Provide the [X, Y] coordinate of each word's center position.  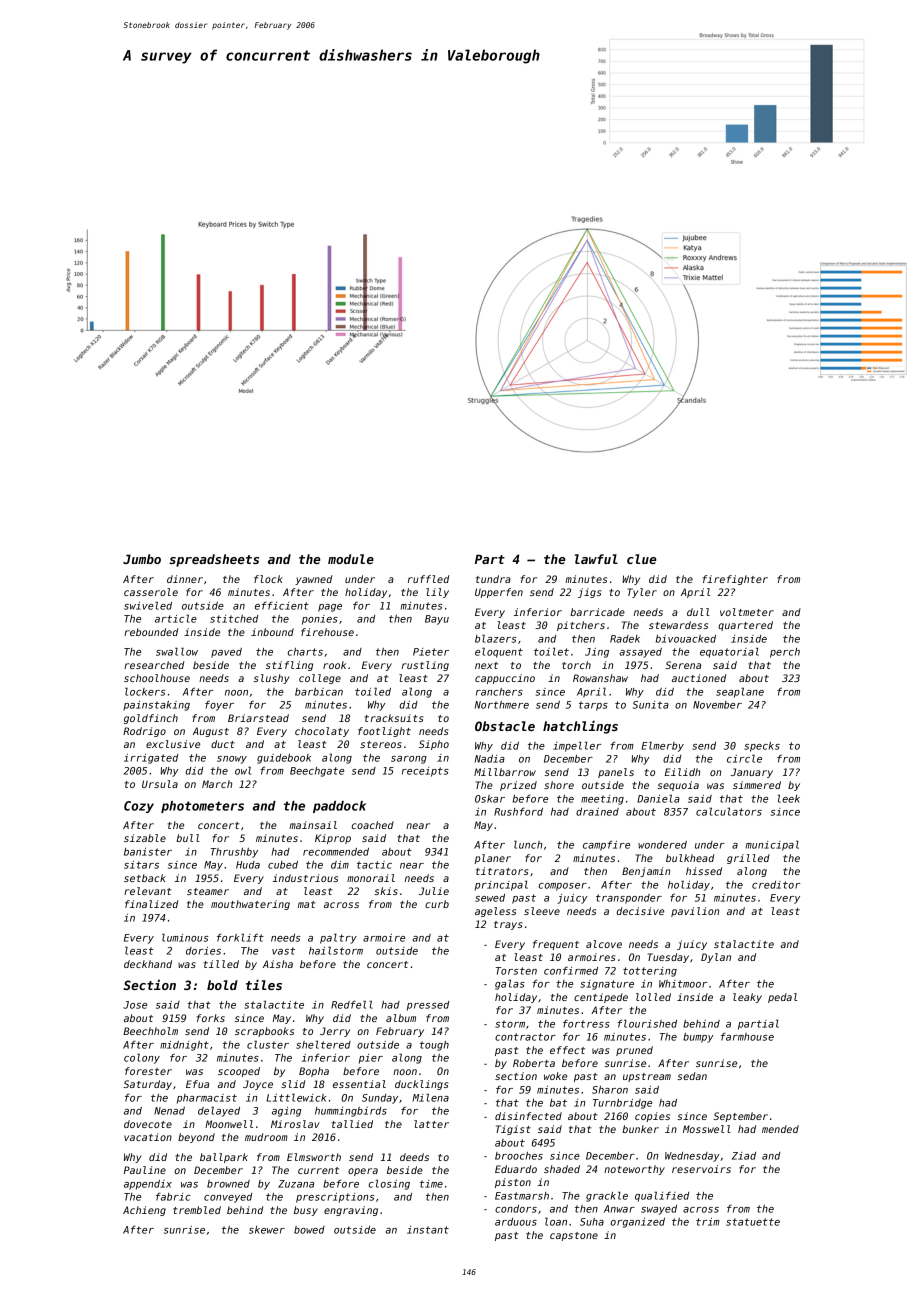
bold [222, 985]
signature [607, 985]
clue [642, 559]
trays [508, 925]
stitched [234, 619]
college [320, 679]
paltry [338, 938]
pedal [782, 998]
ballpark [224, 1158]
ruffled [428, 579]
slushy [272, 679]
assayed [640, 653]
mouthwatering [250, 905]
